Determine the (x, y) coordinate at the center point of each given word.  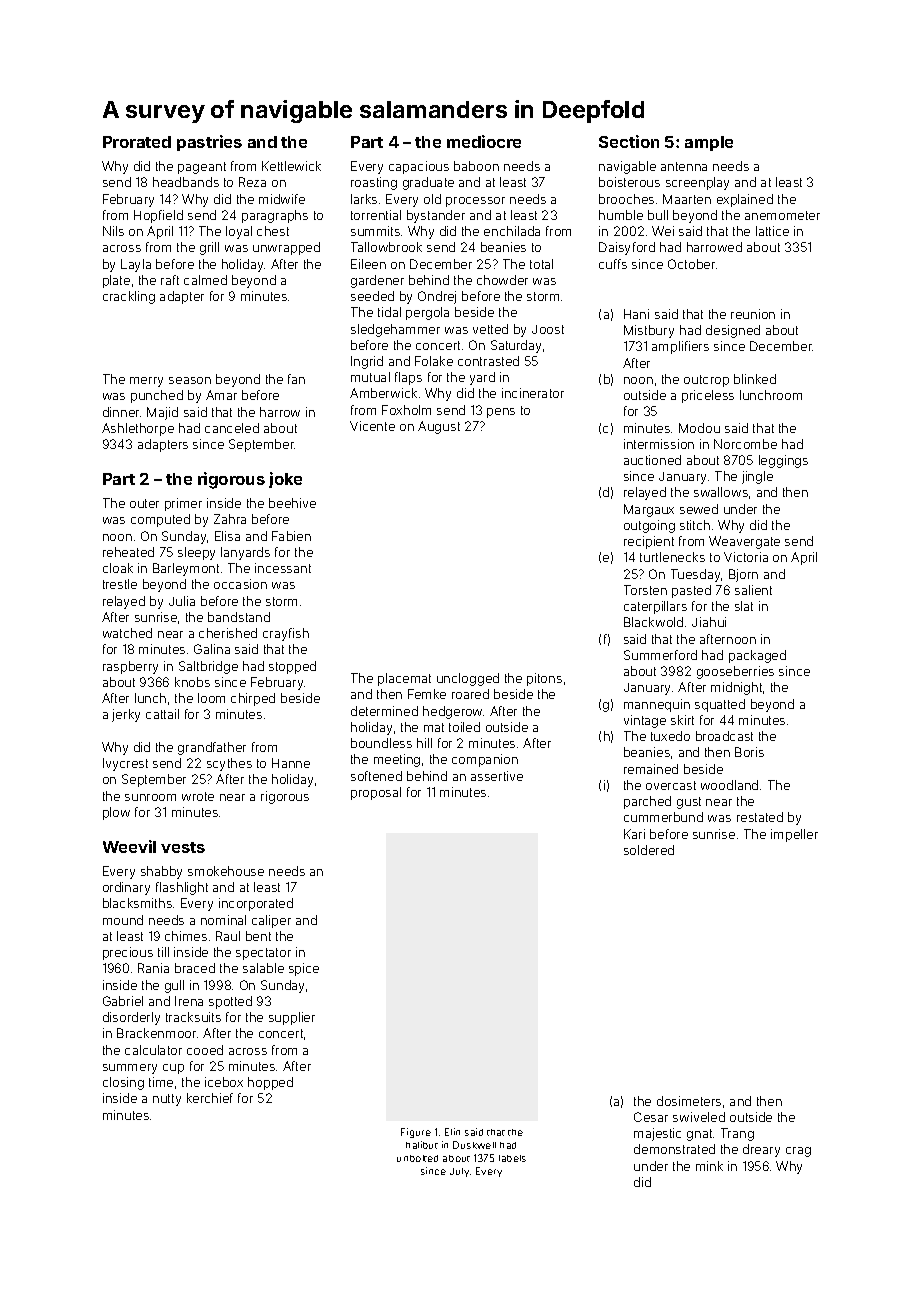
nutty (167, 1100)
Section (629, 141)
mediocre (484, 141)
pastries (209, 143)
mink (709, 1166)
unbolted (417, 1158)
